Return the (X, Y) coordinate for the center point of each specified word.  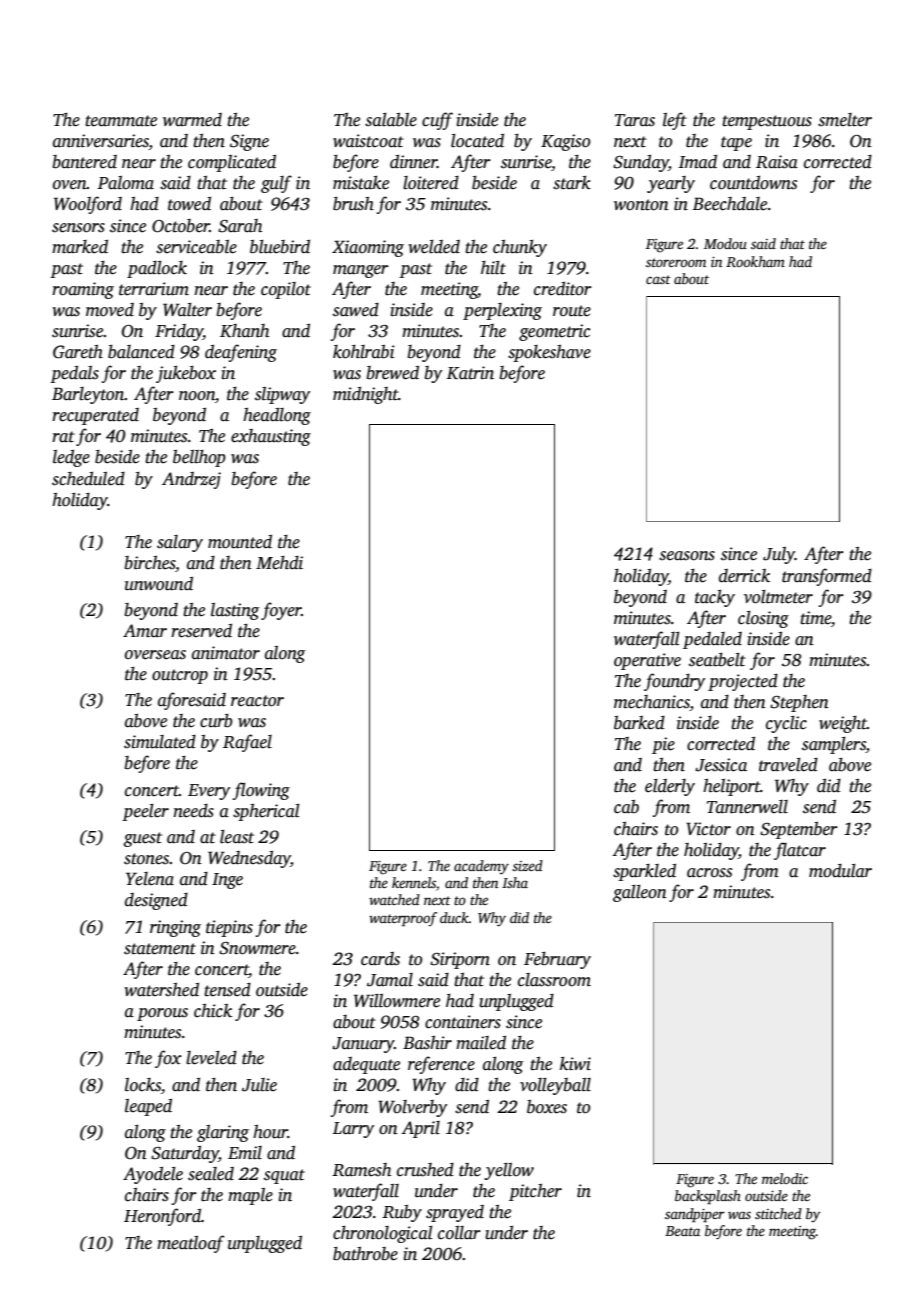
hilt (493, 268)
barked (639, 723)
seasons (687, 556)
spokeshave (549, 353)
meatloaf (190, 1244)
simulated (160, 742)
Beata (682, 1231)
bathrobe (365, 1254)
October (181, 226)
